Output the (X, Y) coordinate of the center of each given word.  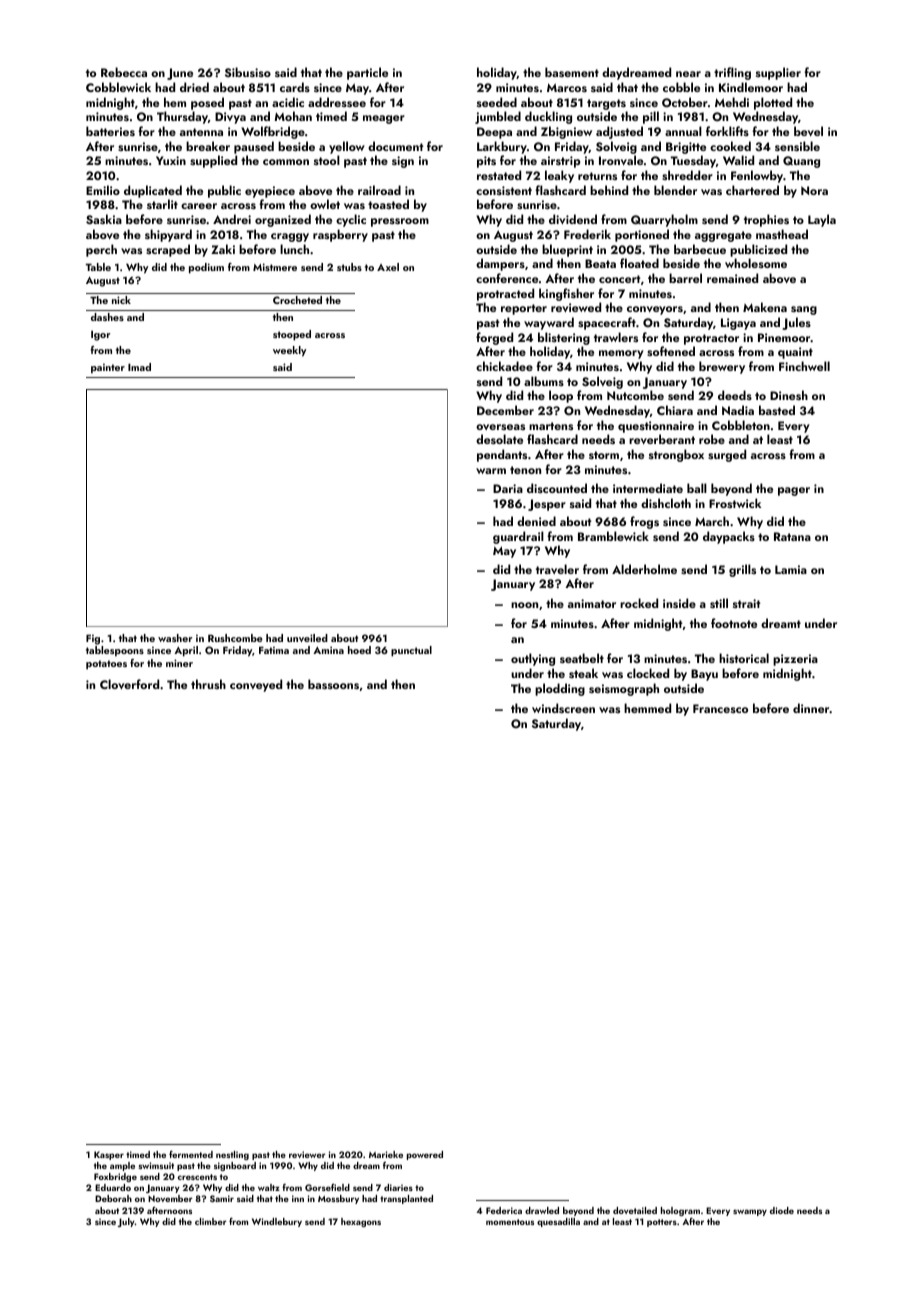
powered (425, 1155)
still (719, 603)
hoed (359, 650)
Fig (93, 639)
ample (122, 1166)
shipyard (168, 235)
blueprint (567, 250)
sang (804, 310)
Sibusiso (248, 72)
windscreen (563, 708)
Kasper (109, 1155)
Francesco (720, 708)
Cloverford (129, 684)
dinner (811, 708)
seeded (497, 102)
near (688, 74)
